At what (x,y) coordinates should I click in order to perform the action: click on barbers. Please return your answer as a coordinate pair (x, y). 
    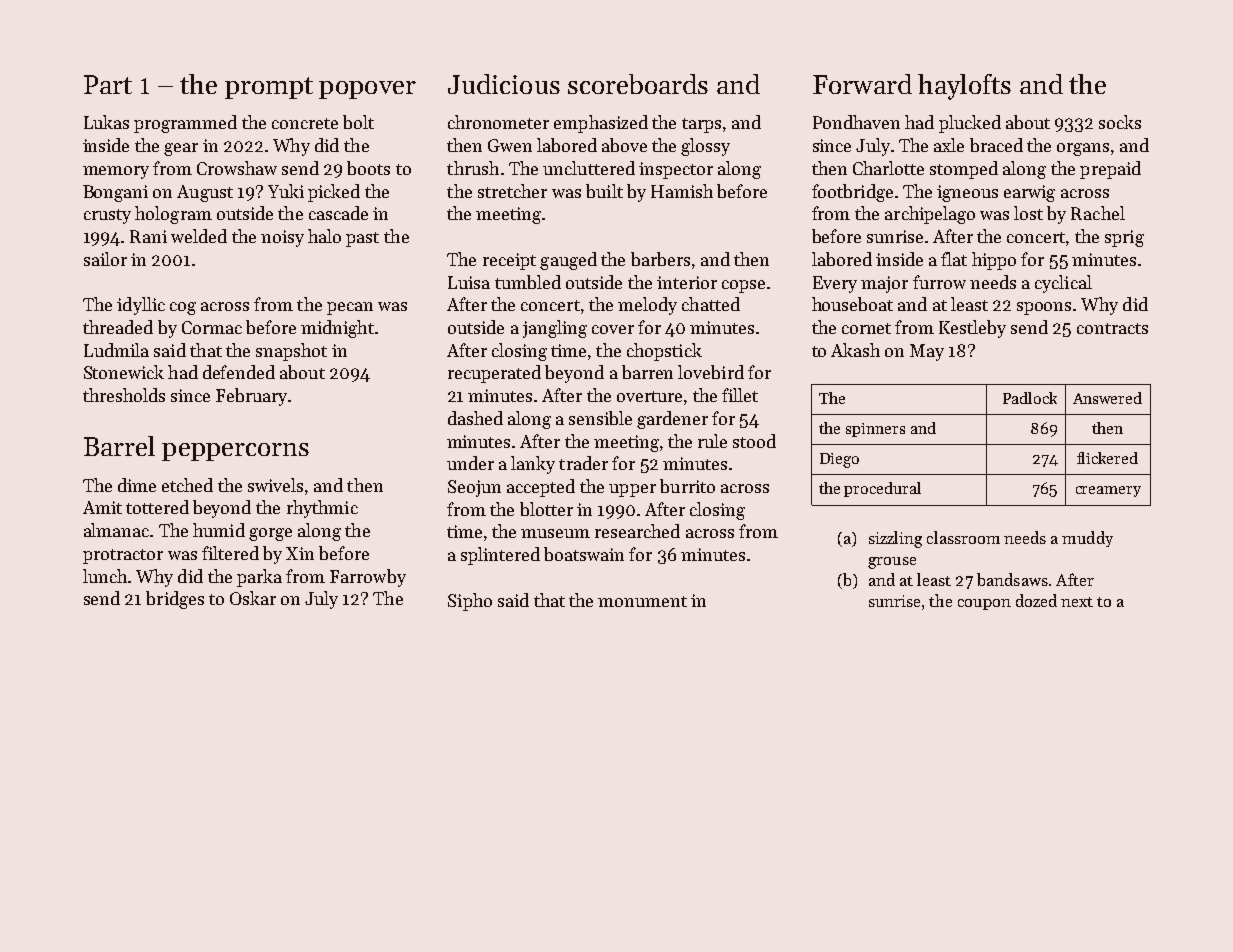
    Looking at the image, I should click on (660, 259).
